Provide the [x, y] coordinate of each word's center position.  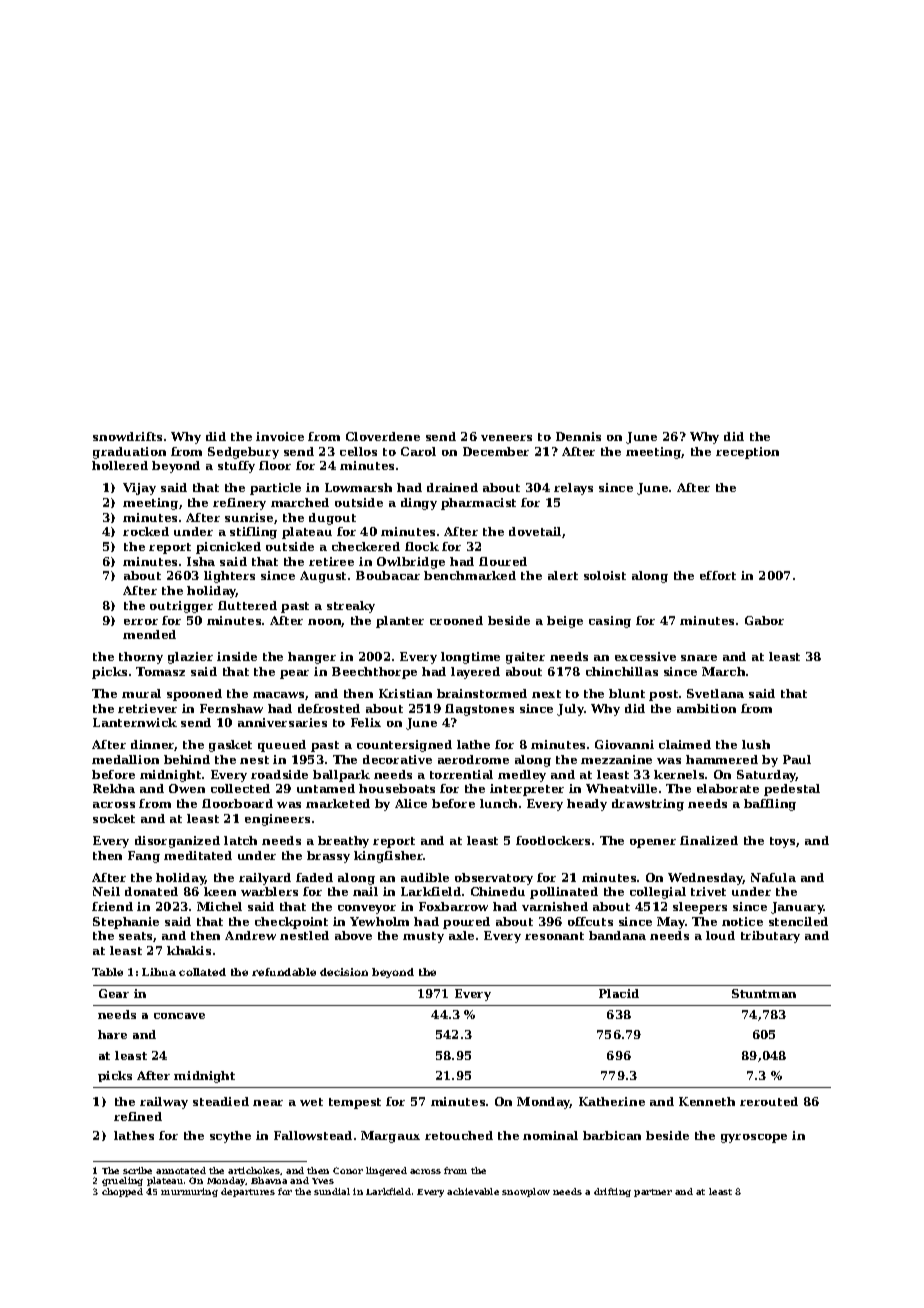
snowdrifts [127, 436]
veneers [506, 438]
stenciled [798, 921]
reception [747, 453]
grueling [122, 1181]
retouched [459, 1135]
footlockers [553, 840]
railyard [265, 879]
